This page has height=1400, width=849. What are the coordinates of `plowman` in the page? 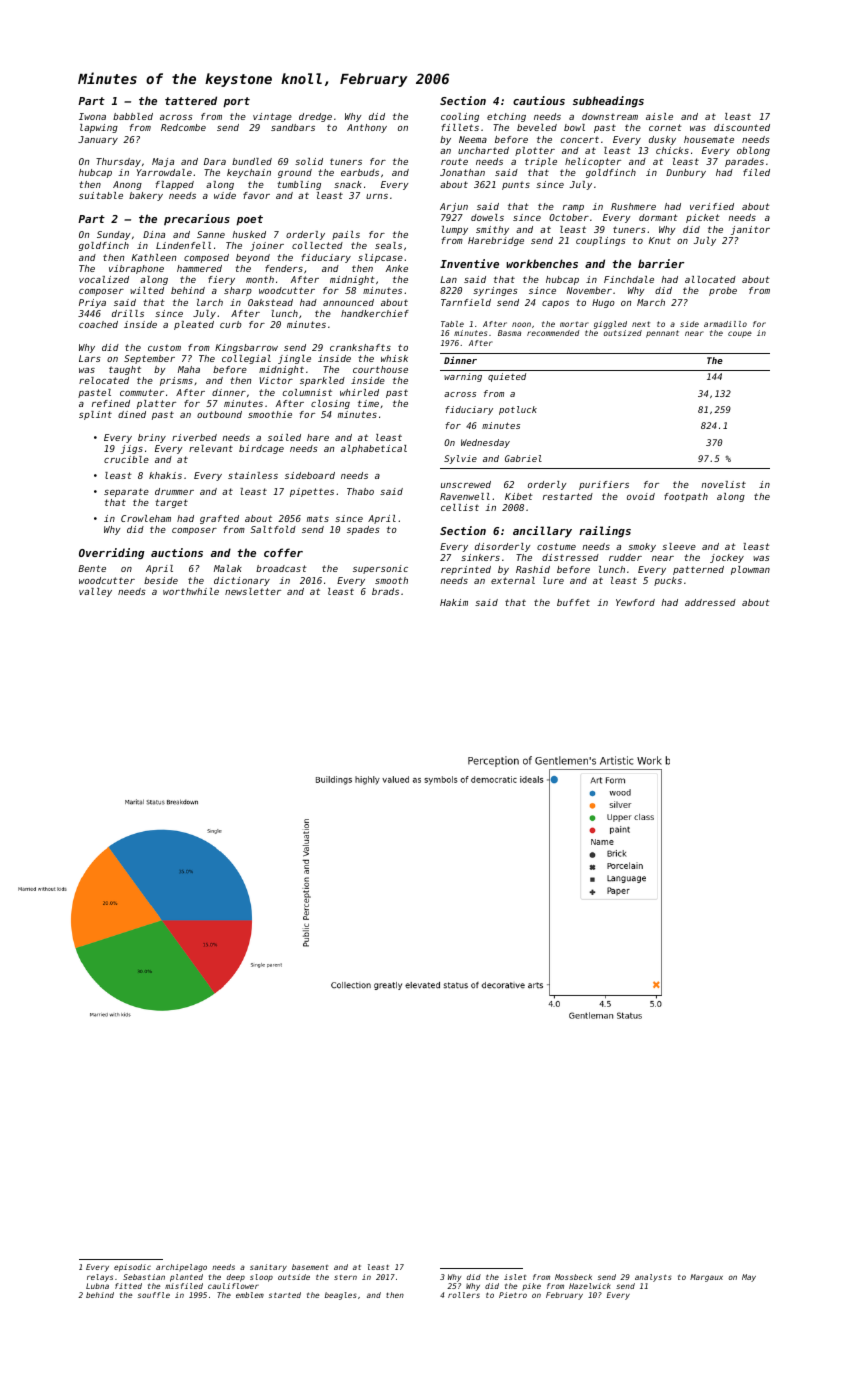 It's located at (750, 570).
